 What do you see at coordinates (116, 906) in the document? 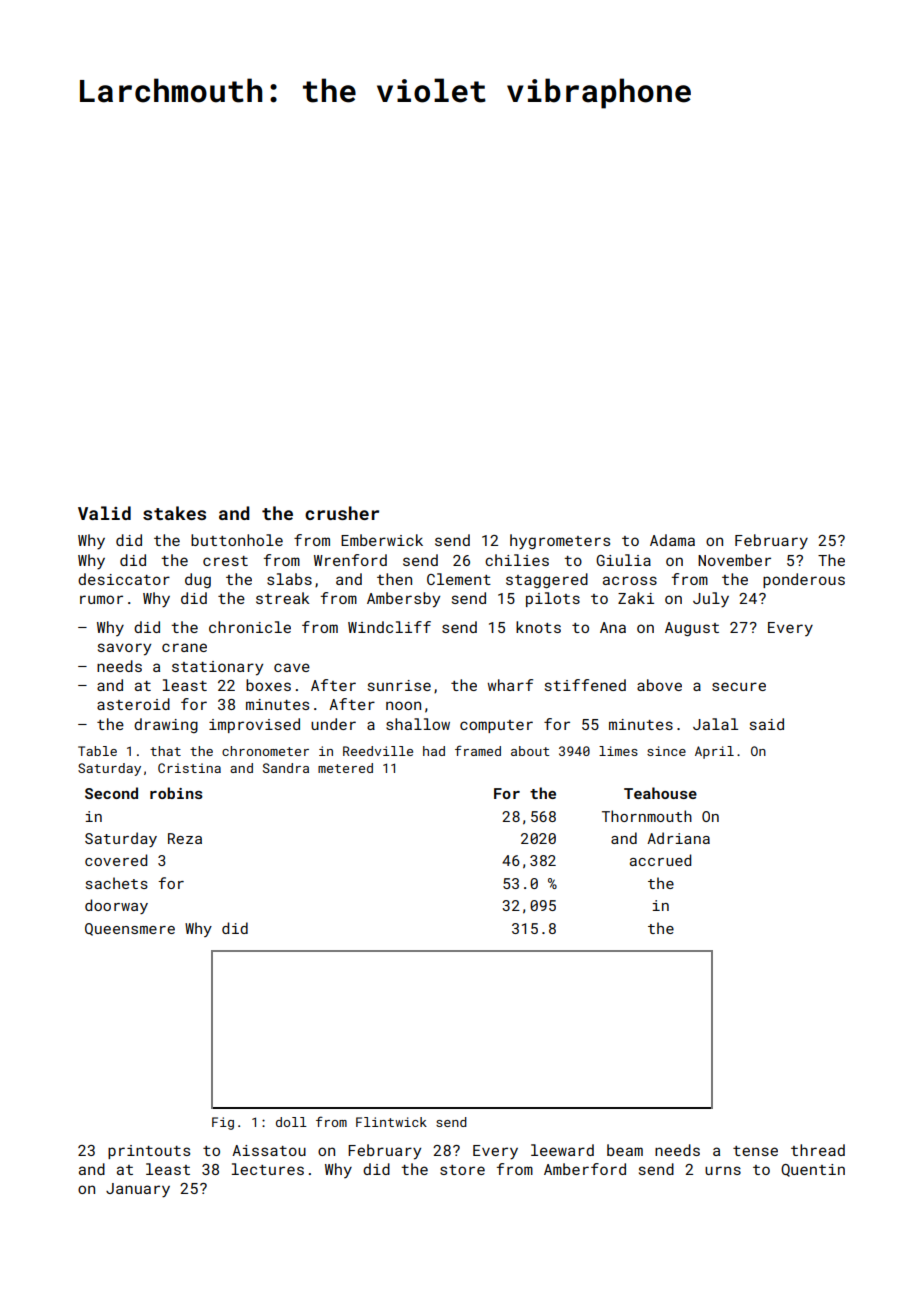
I see `doorway` at bounding box center [116, 906].
